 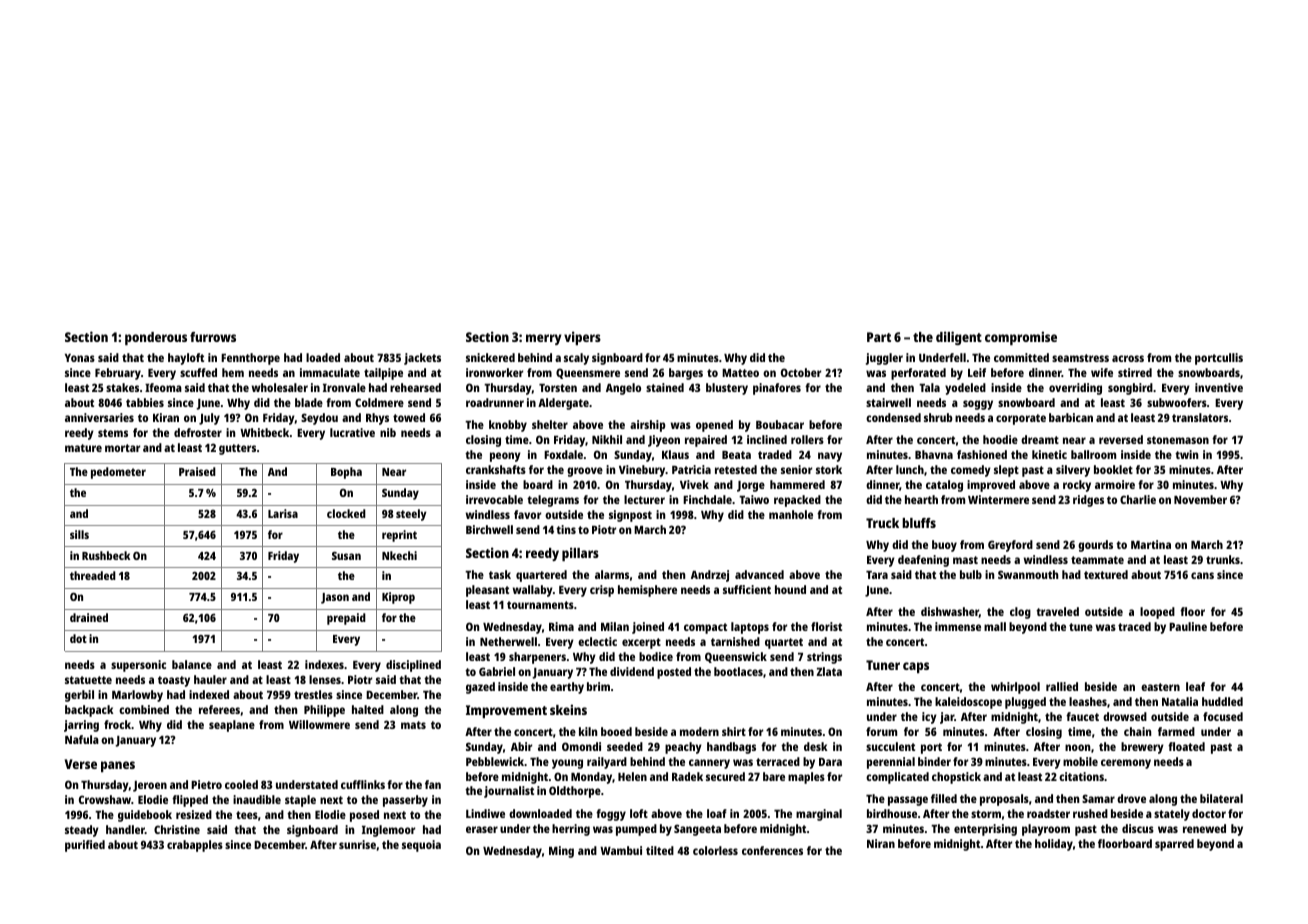 What do you see at coordinates (1054, 845) in the image?
I see `holiday` at bounding box center [1054, 845].
